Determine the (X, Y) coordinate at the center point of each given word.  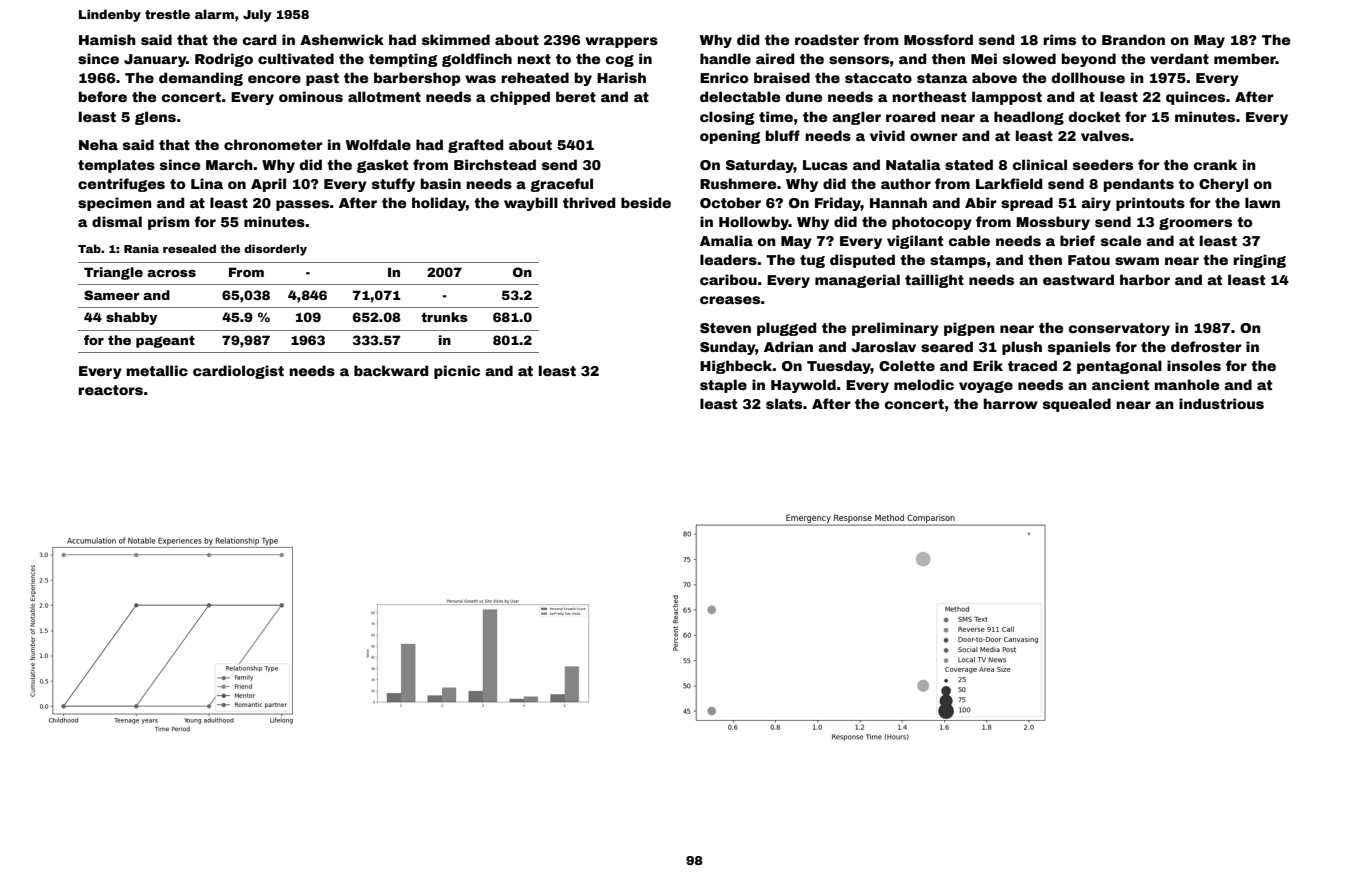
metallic (157, 370)
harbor (1145, 279)
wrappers (621, 42)
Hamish (107, 39)
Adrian (788, 346)
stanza (942, 78)
